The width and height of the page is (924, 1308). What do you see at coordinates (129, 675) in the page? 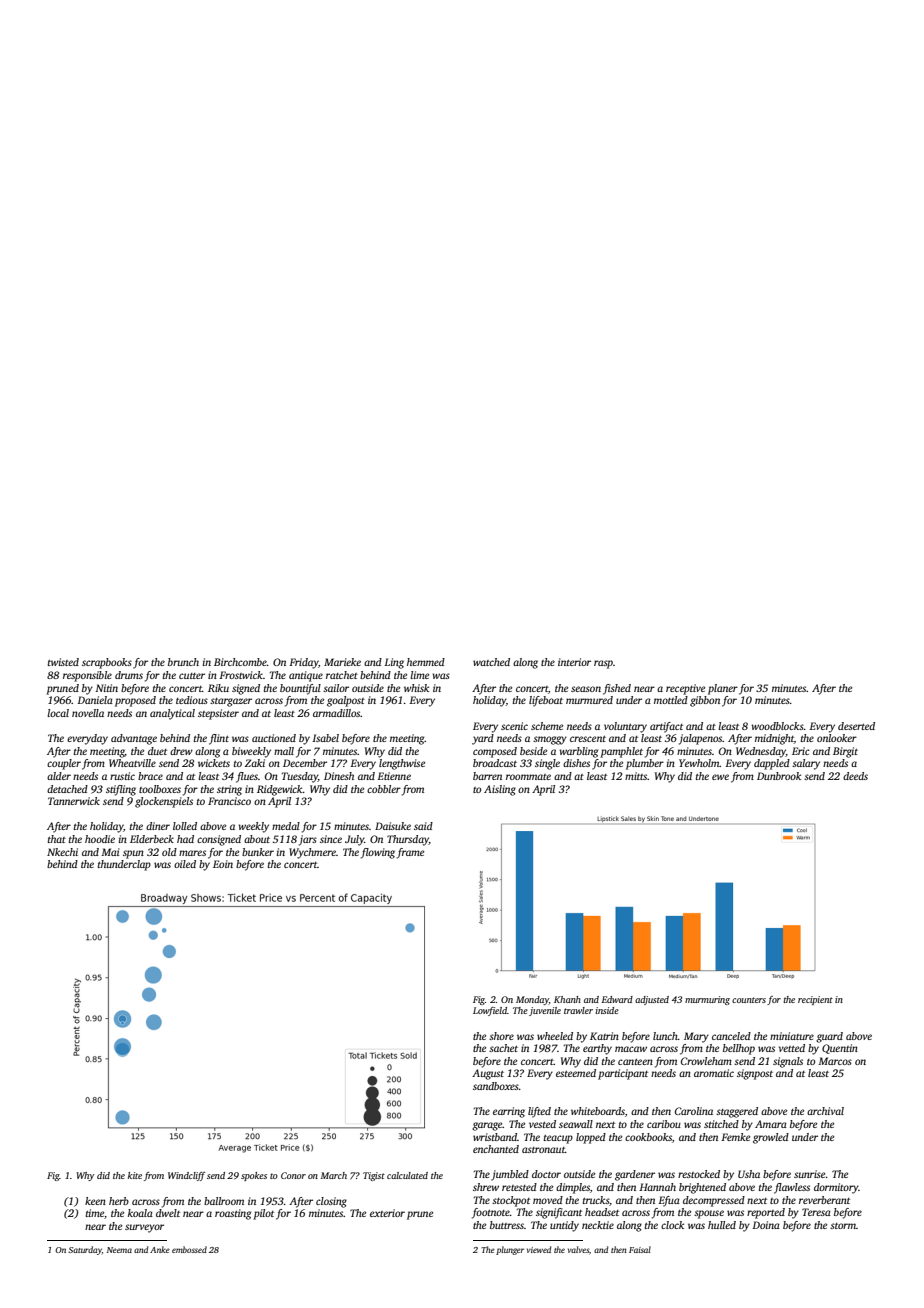
I see `drums` at bounding box center [129, 675].
